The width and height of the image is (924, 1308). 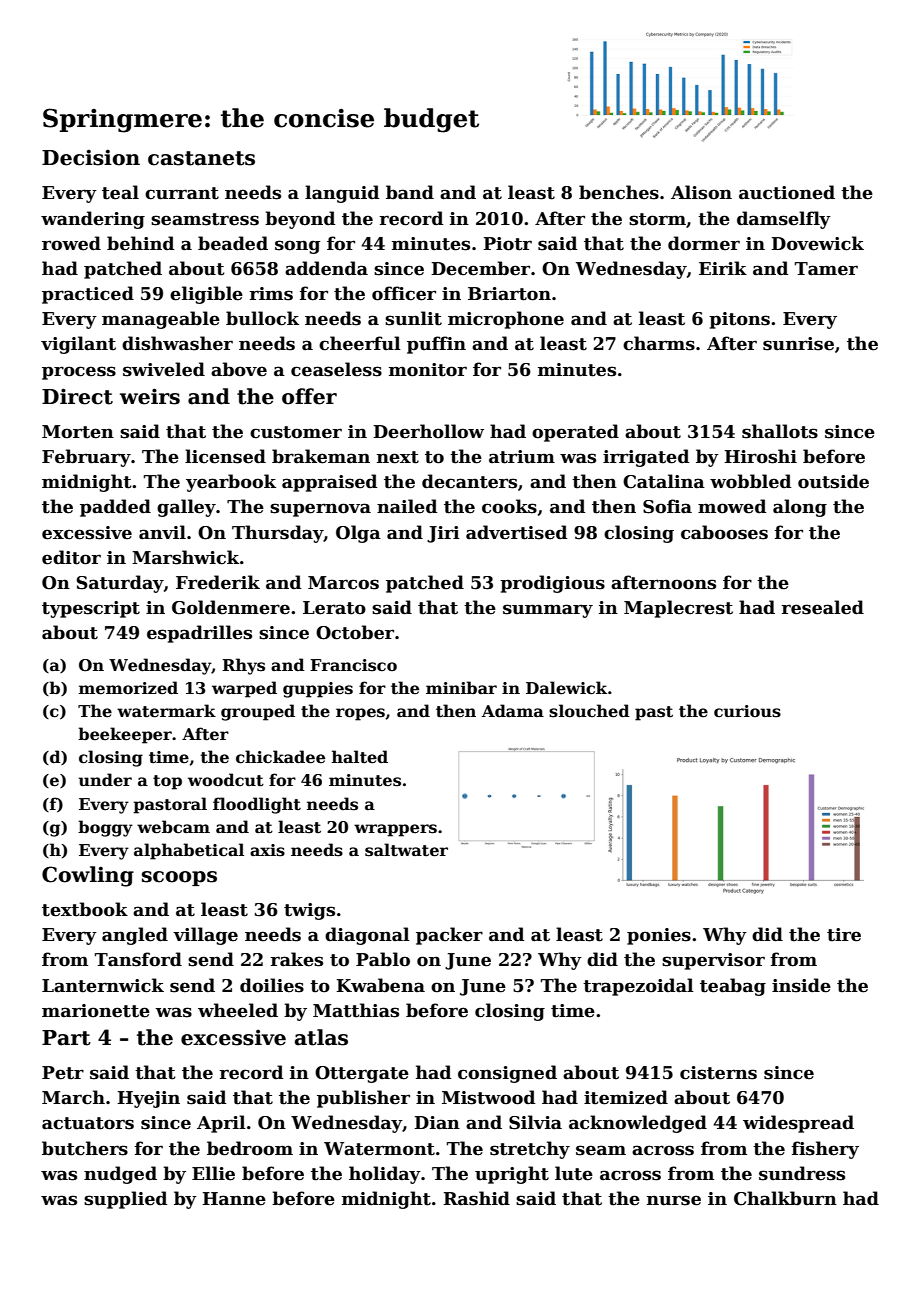 I want to click on benches, so click(x=619, y=192).
